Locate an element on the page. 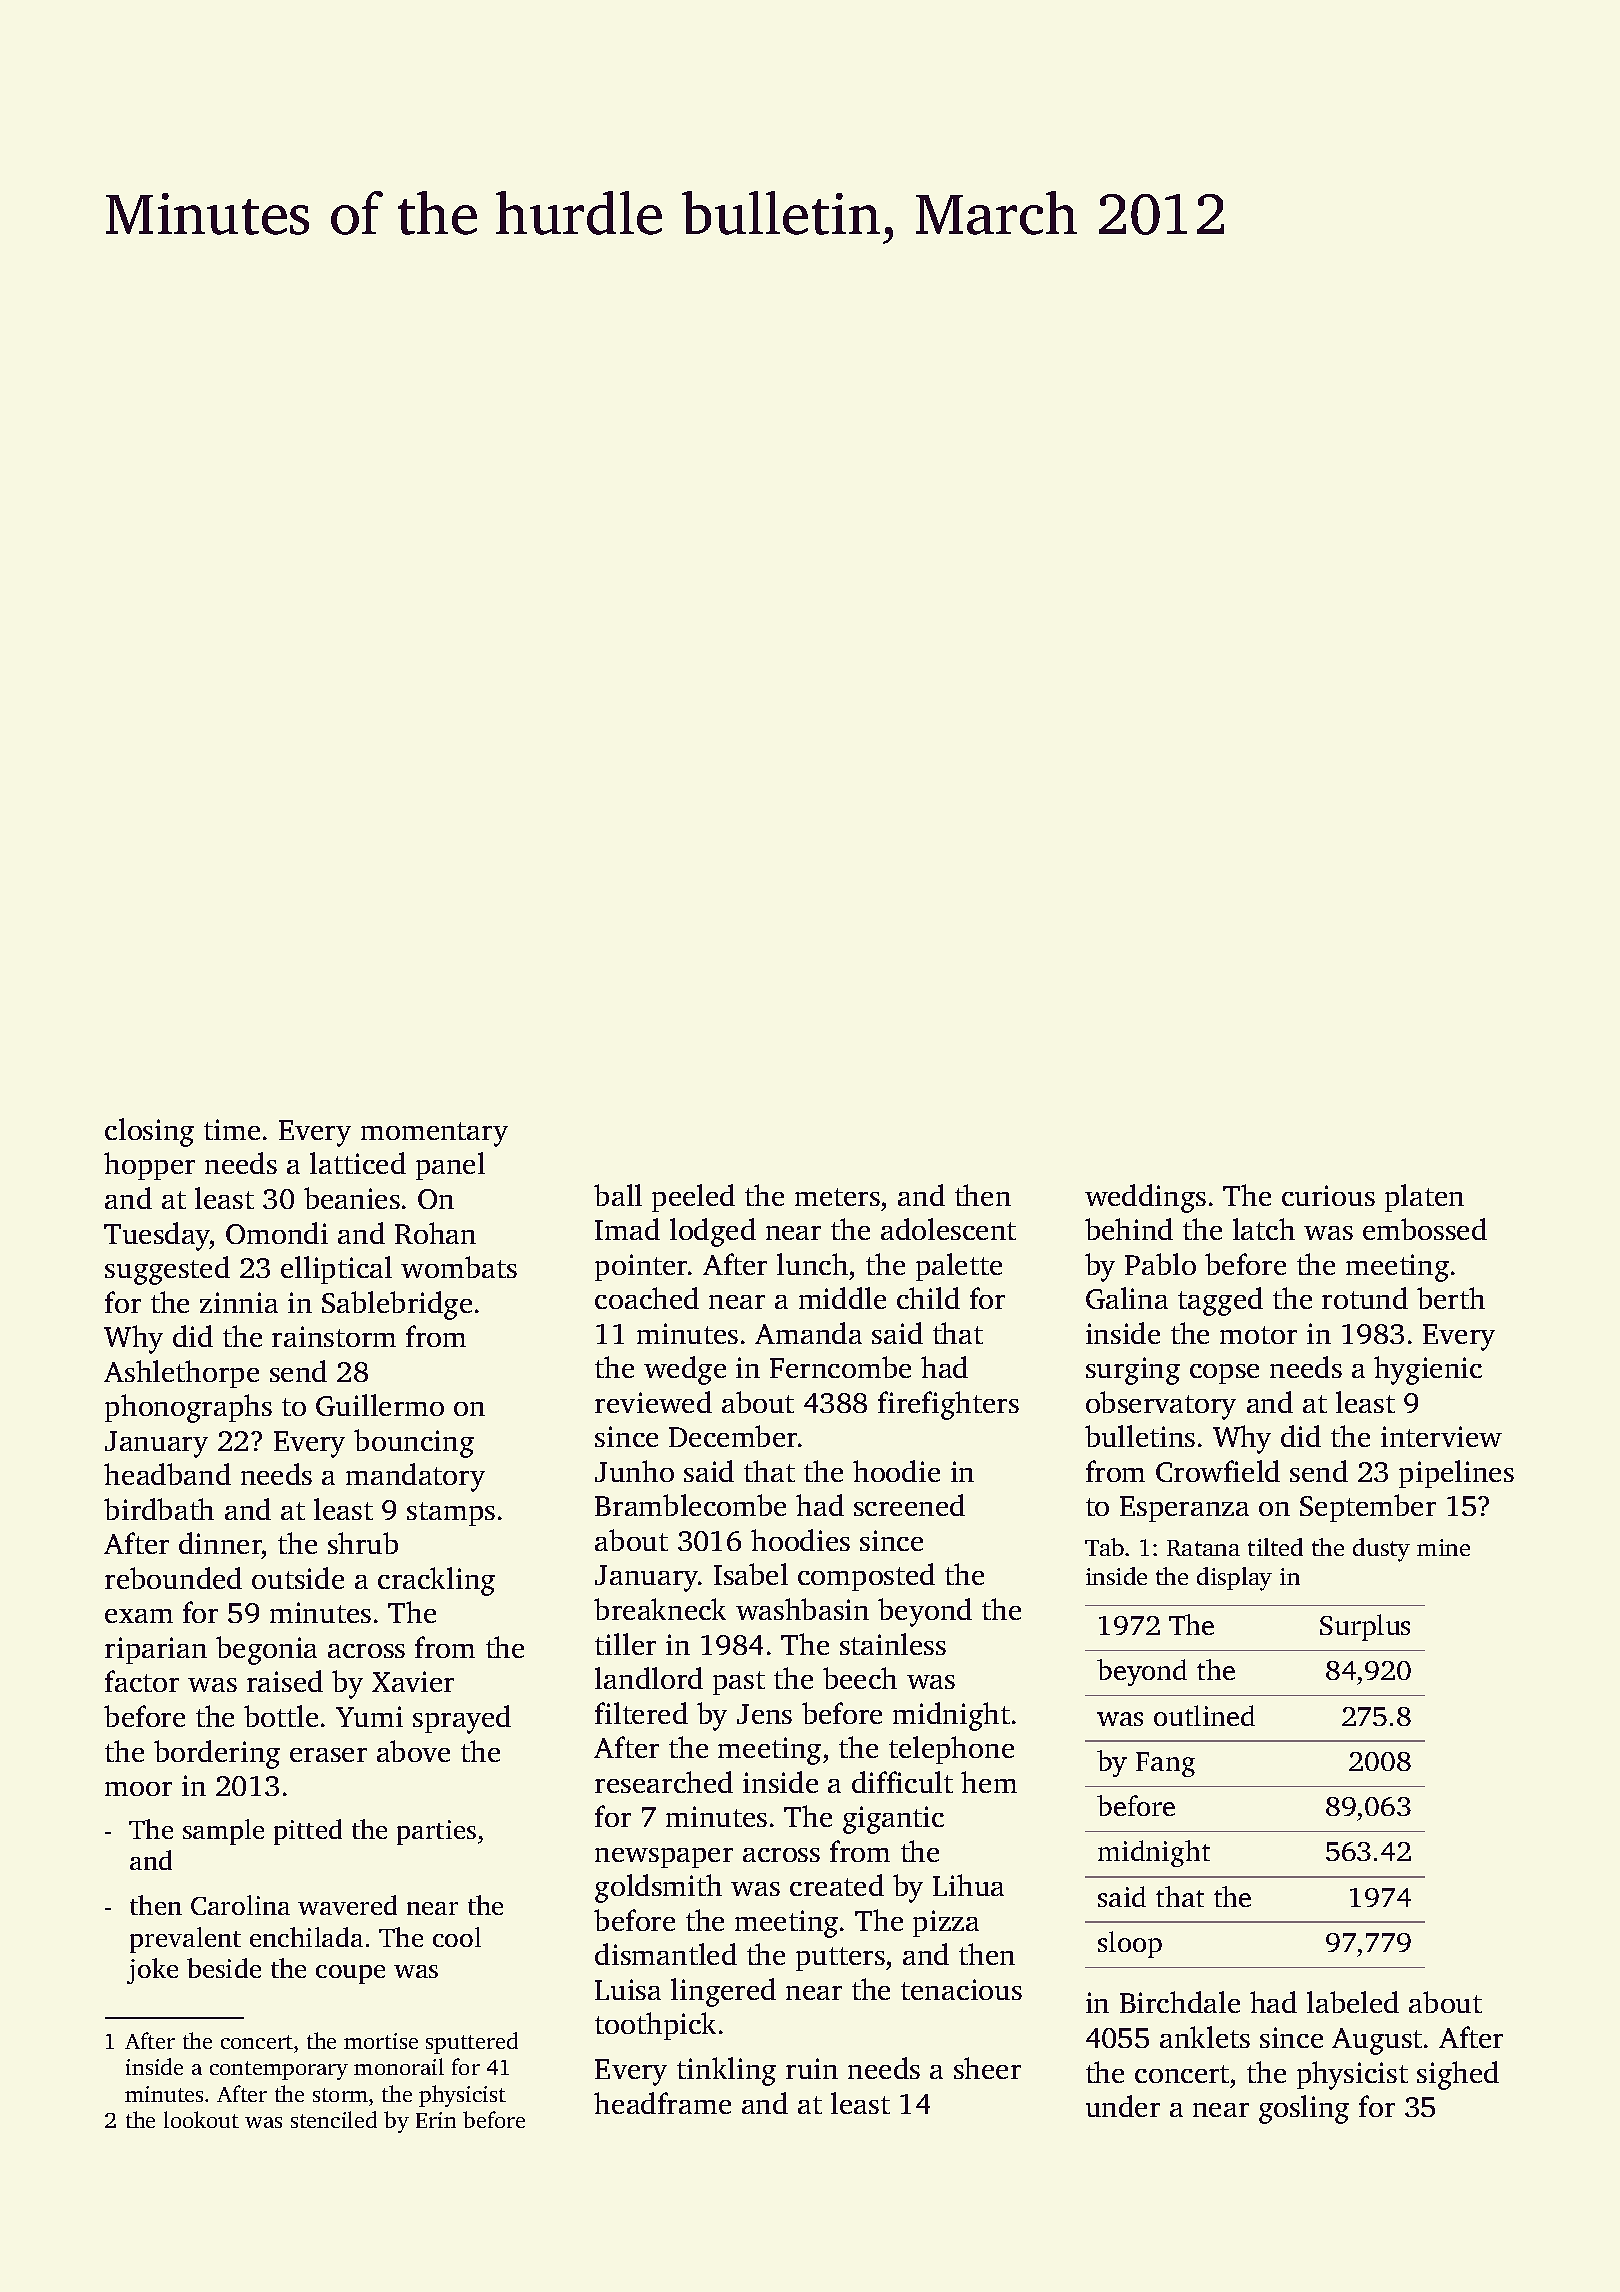  rebounded is located at coordinates (173, 1578).
